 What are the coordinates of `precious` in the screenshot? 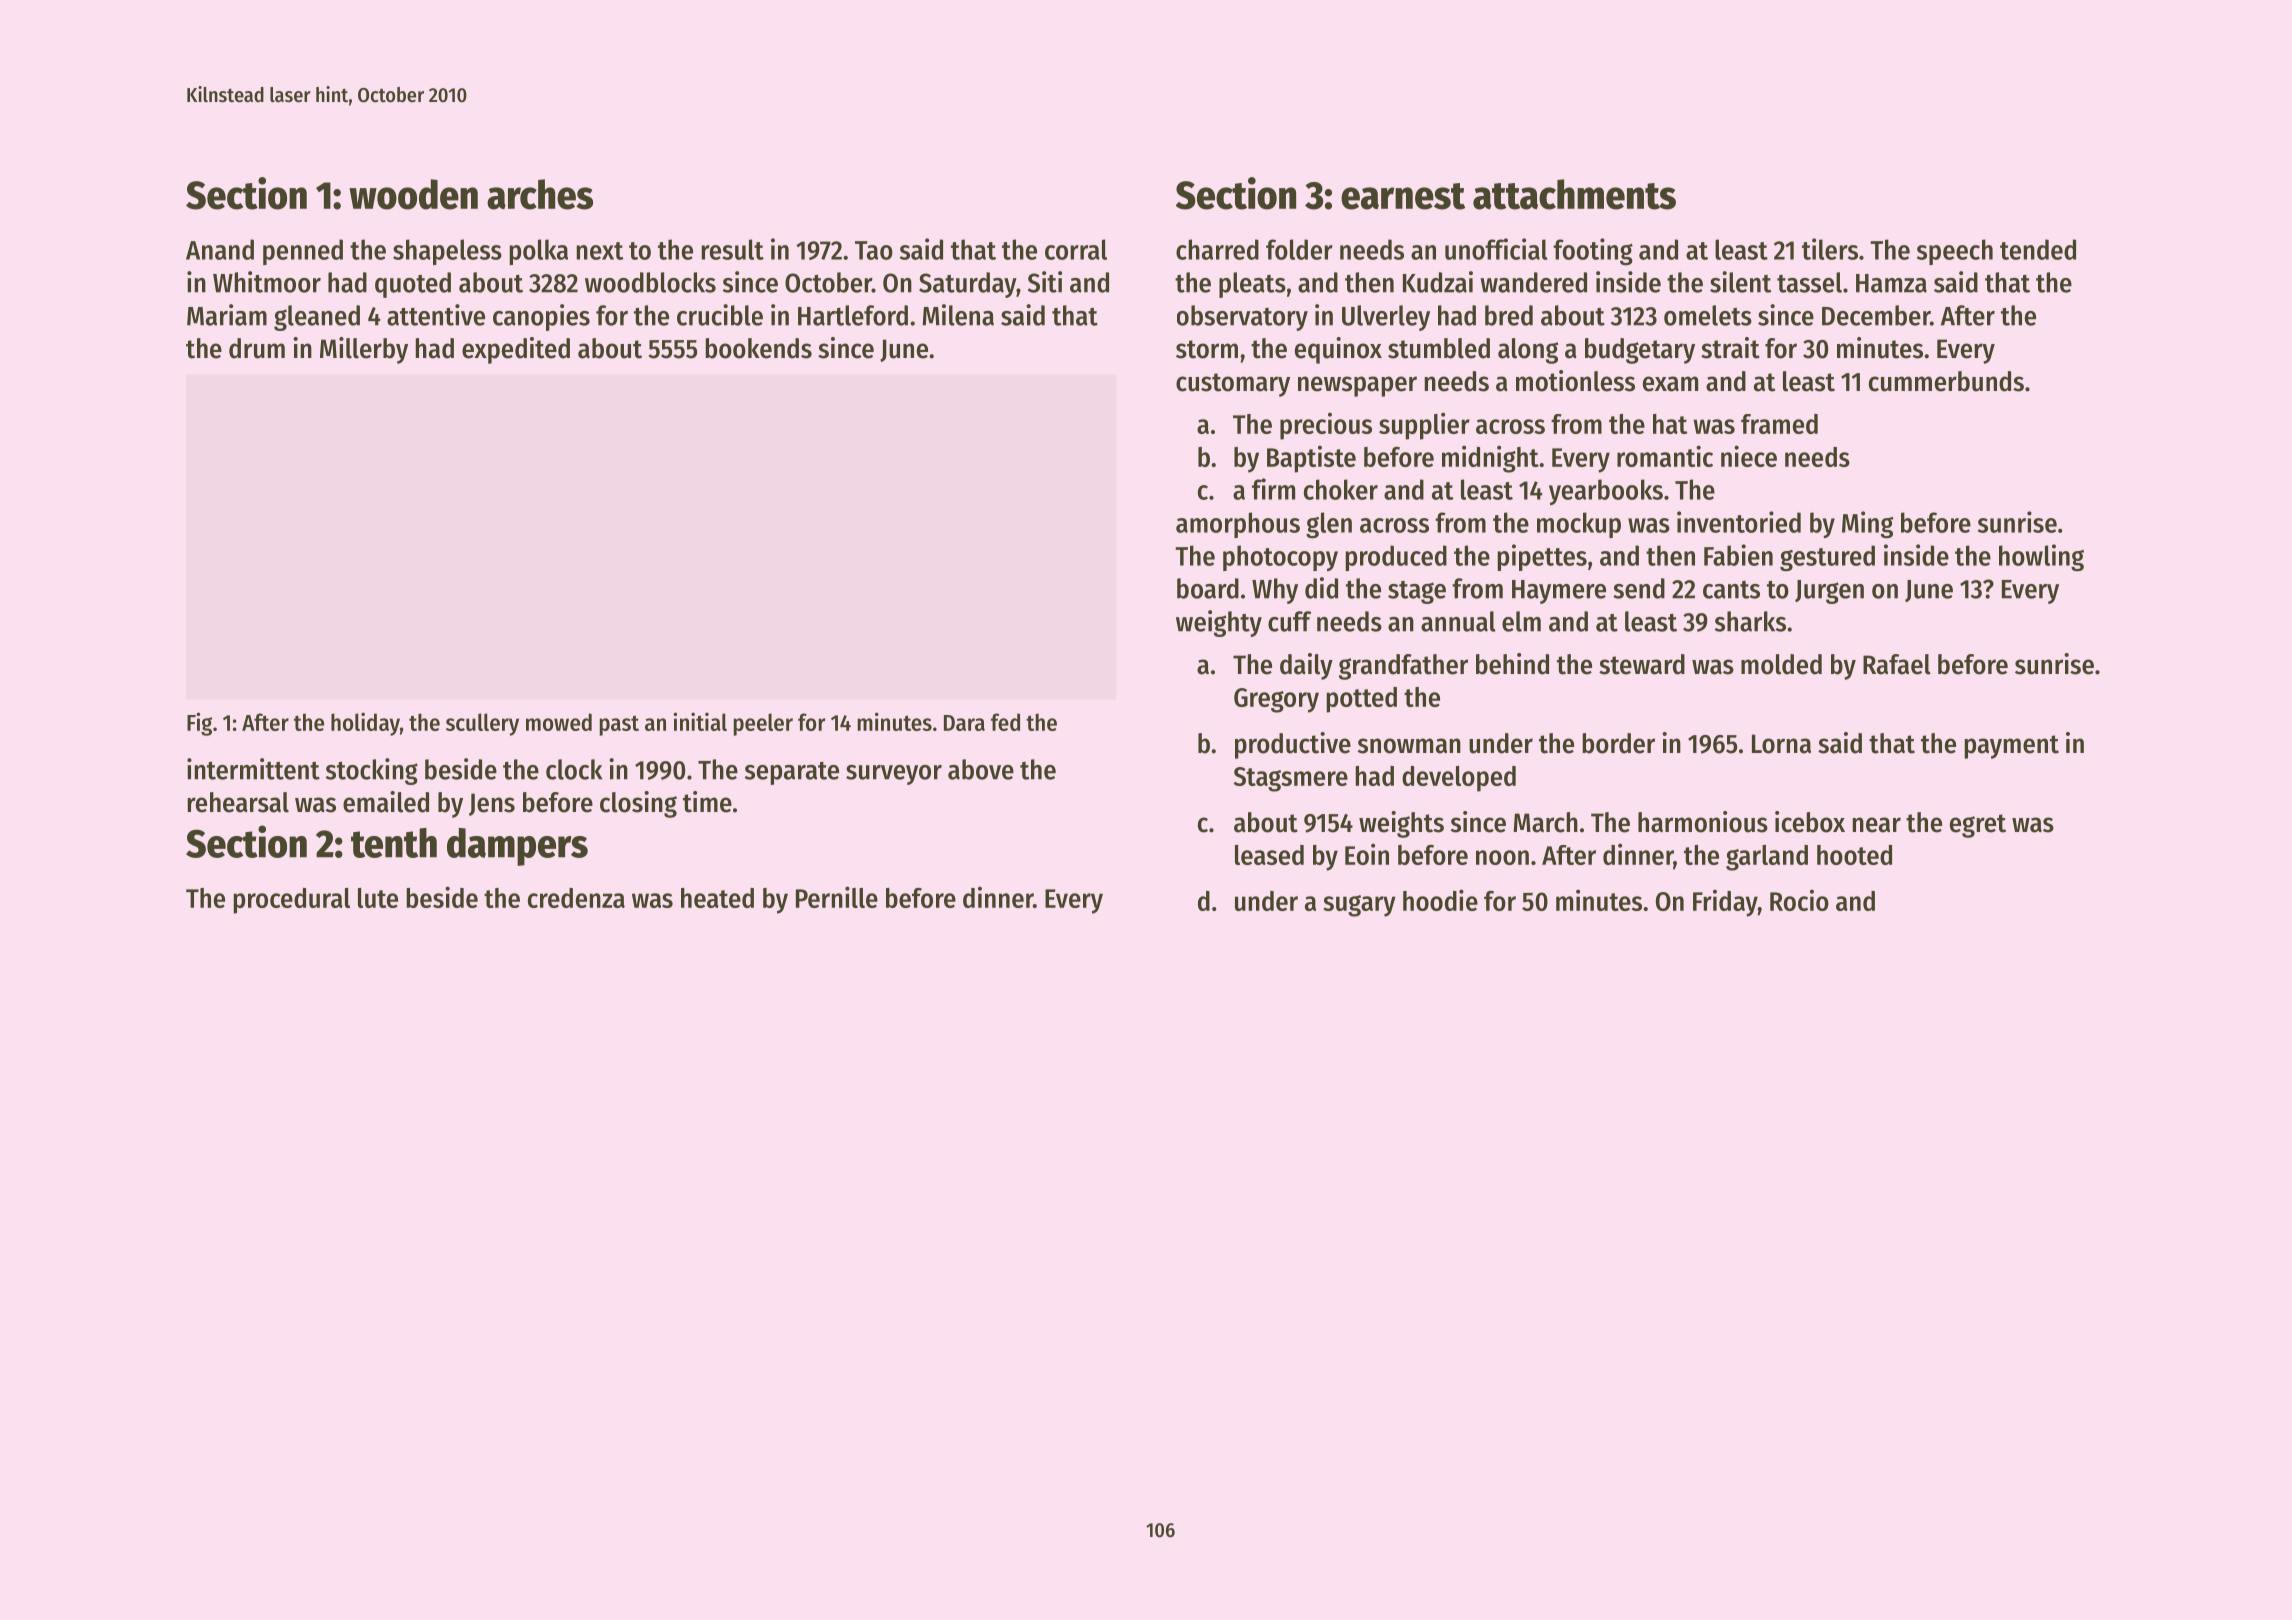 It's located at (1326, 426).
